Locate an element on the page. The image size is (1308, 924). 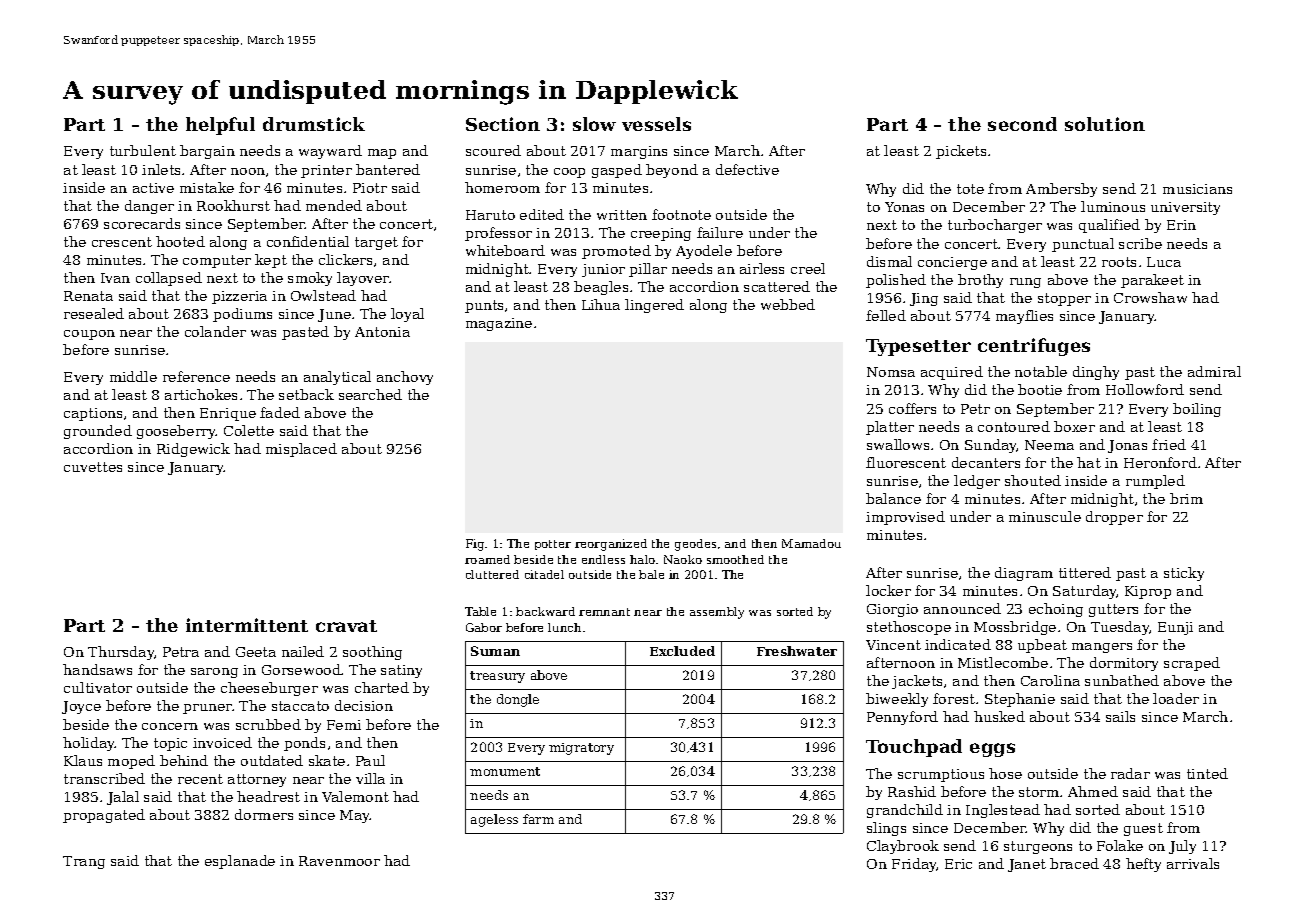
Typesetter is located at coordinates (918, 347).
